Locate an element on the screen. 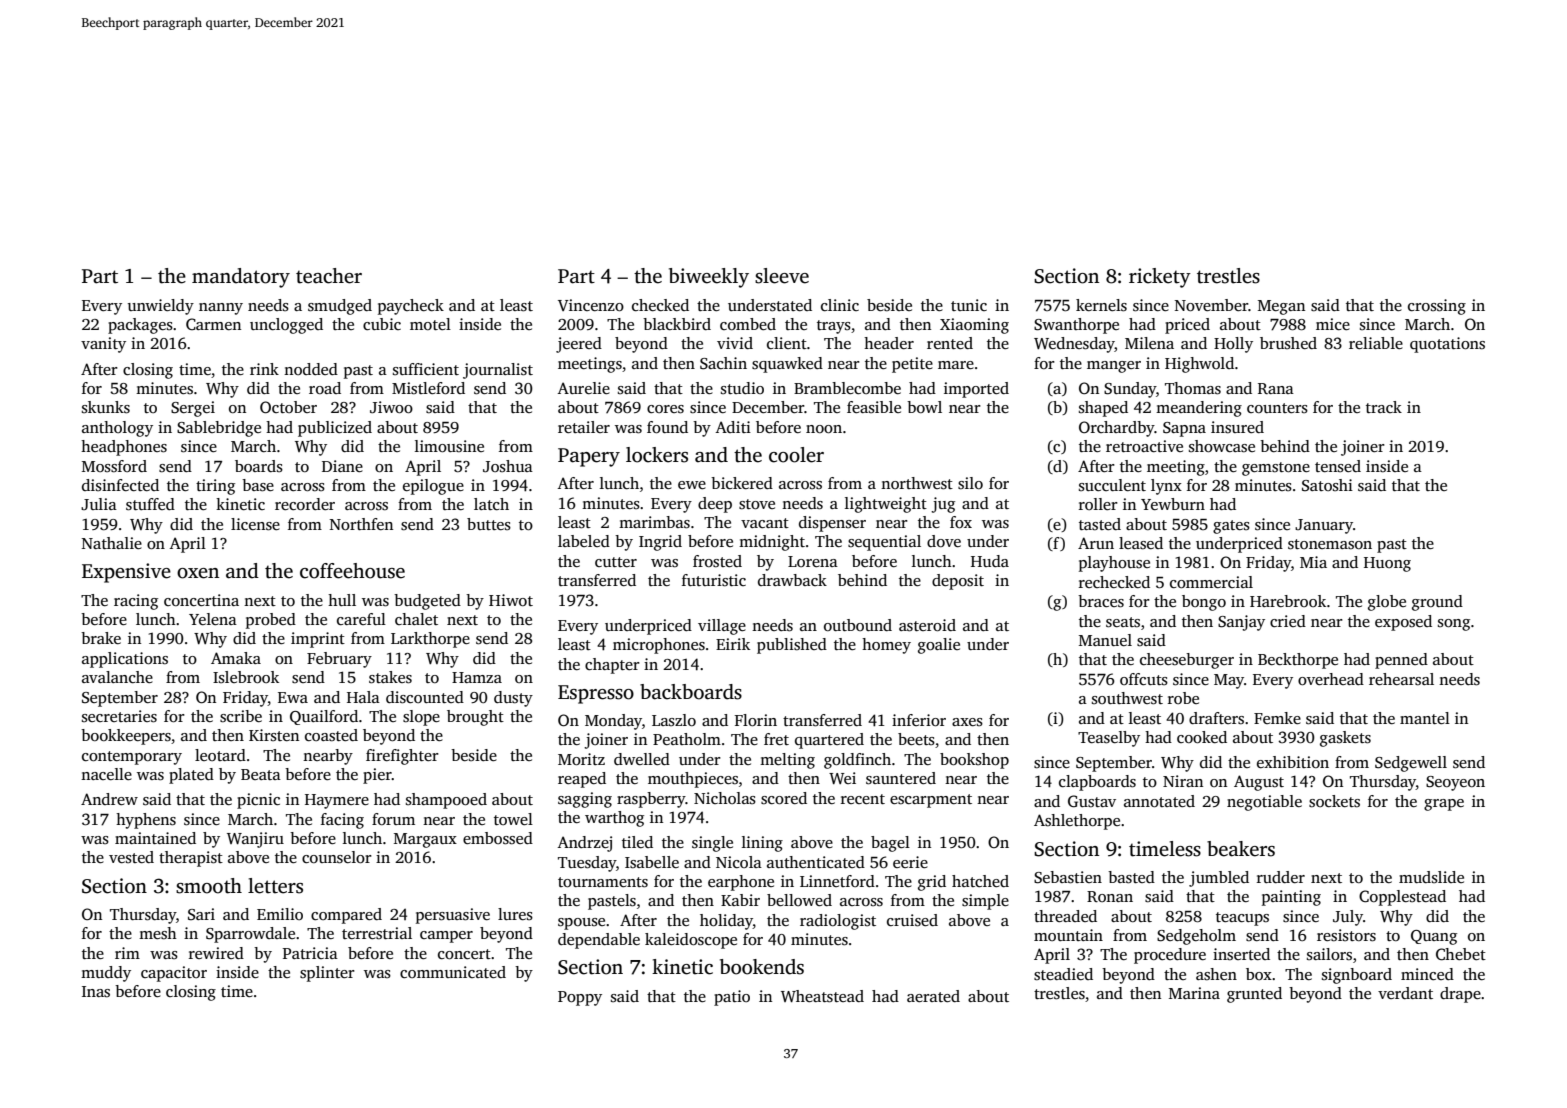 The image size is (1567, 1108). skunks is located at coordinates (106, 407).
